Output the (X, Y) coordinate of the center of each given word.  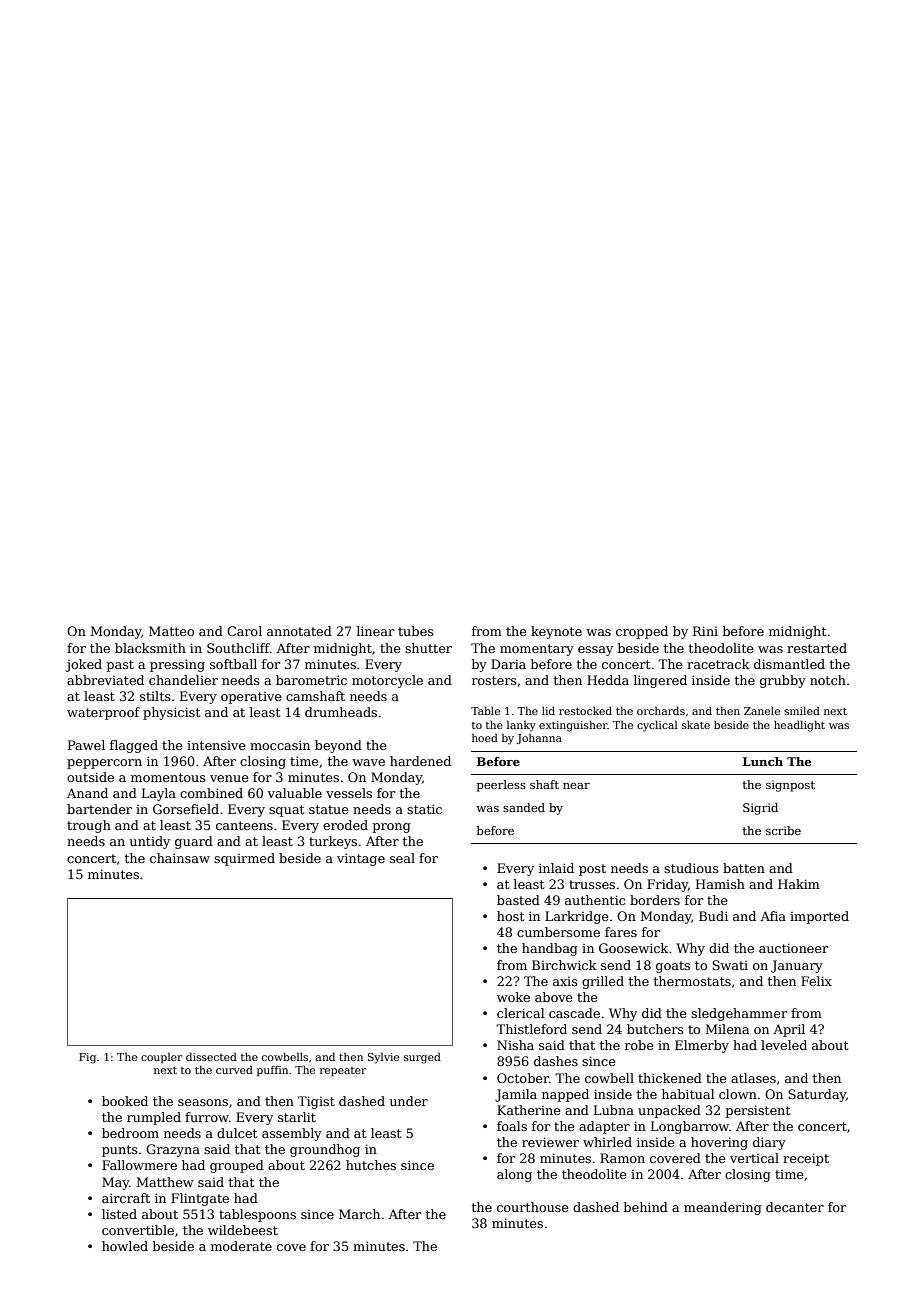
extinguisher (573, 726)
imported (819, 917)
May (115, 1183)
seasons (203, 1102)
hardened (420, 761)
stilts (155, 696)
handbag (550, 949)
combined (211, 793)
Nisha (515, 1045)
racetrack (718, 664)
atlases (753, 1078)
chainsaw (180, 858)
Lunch (763, 761)
